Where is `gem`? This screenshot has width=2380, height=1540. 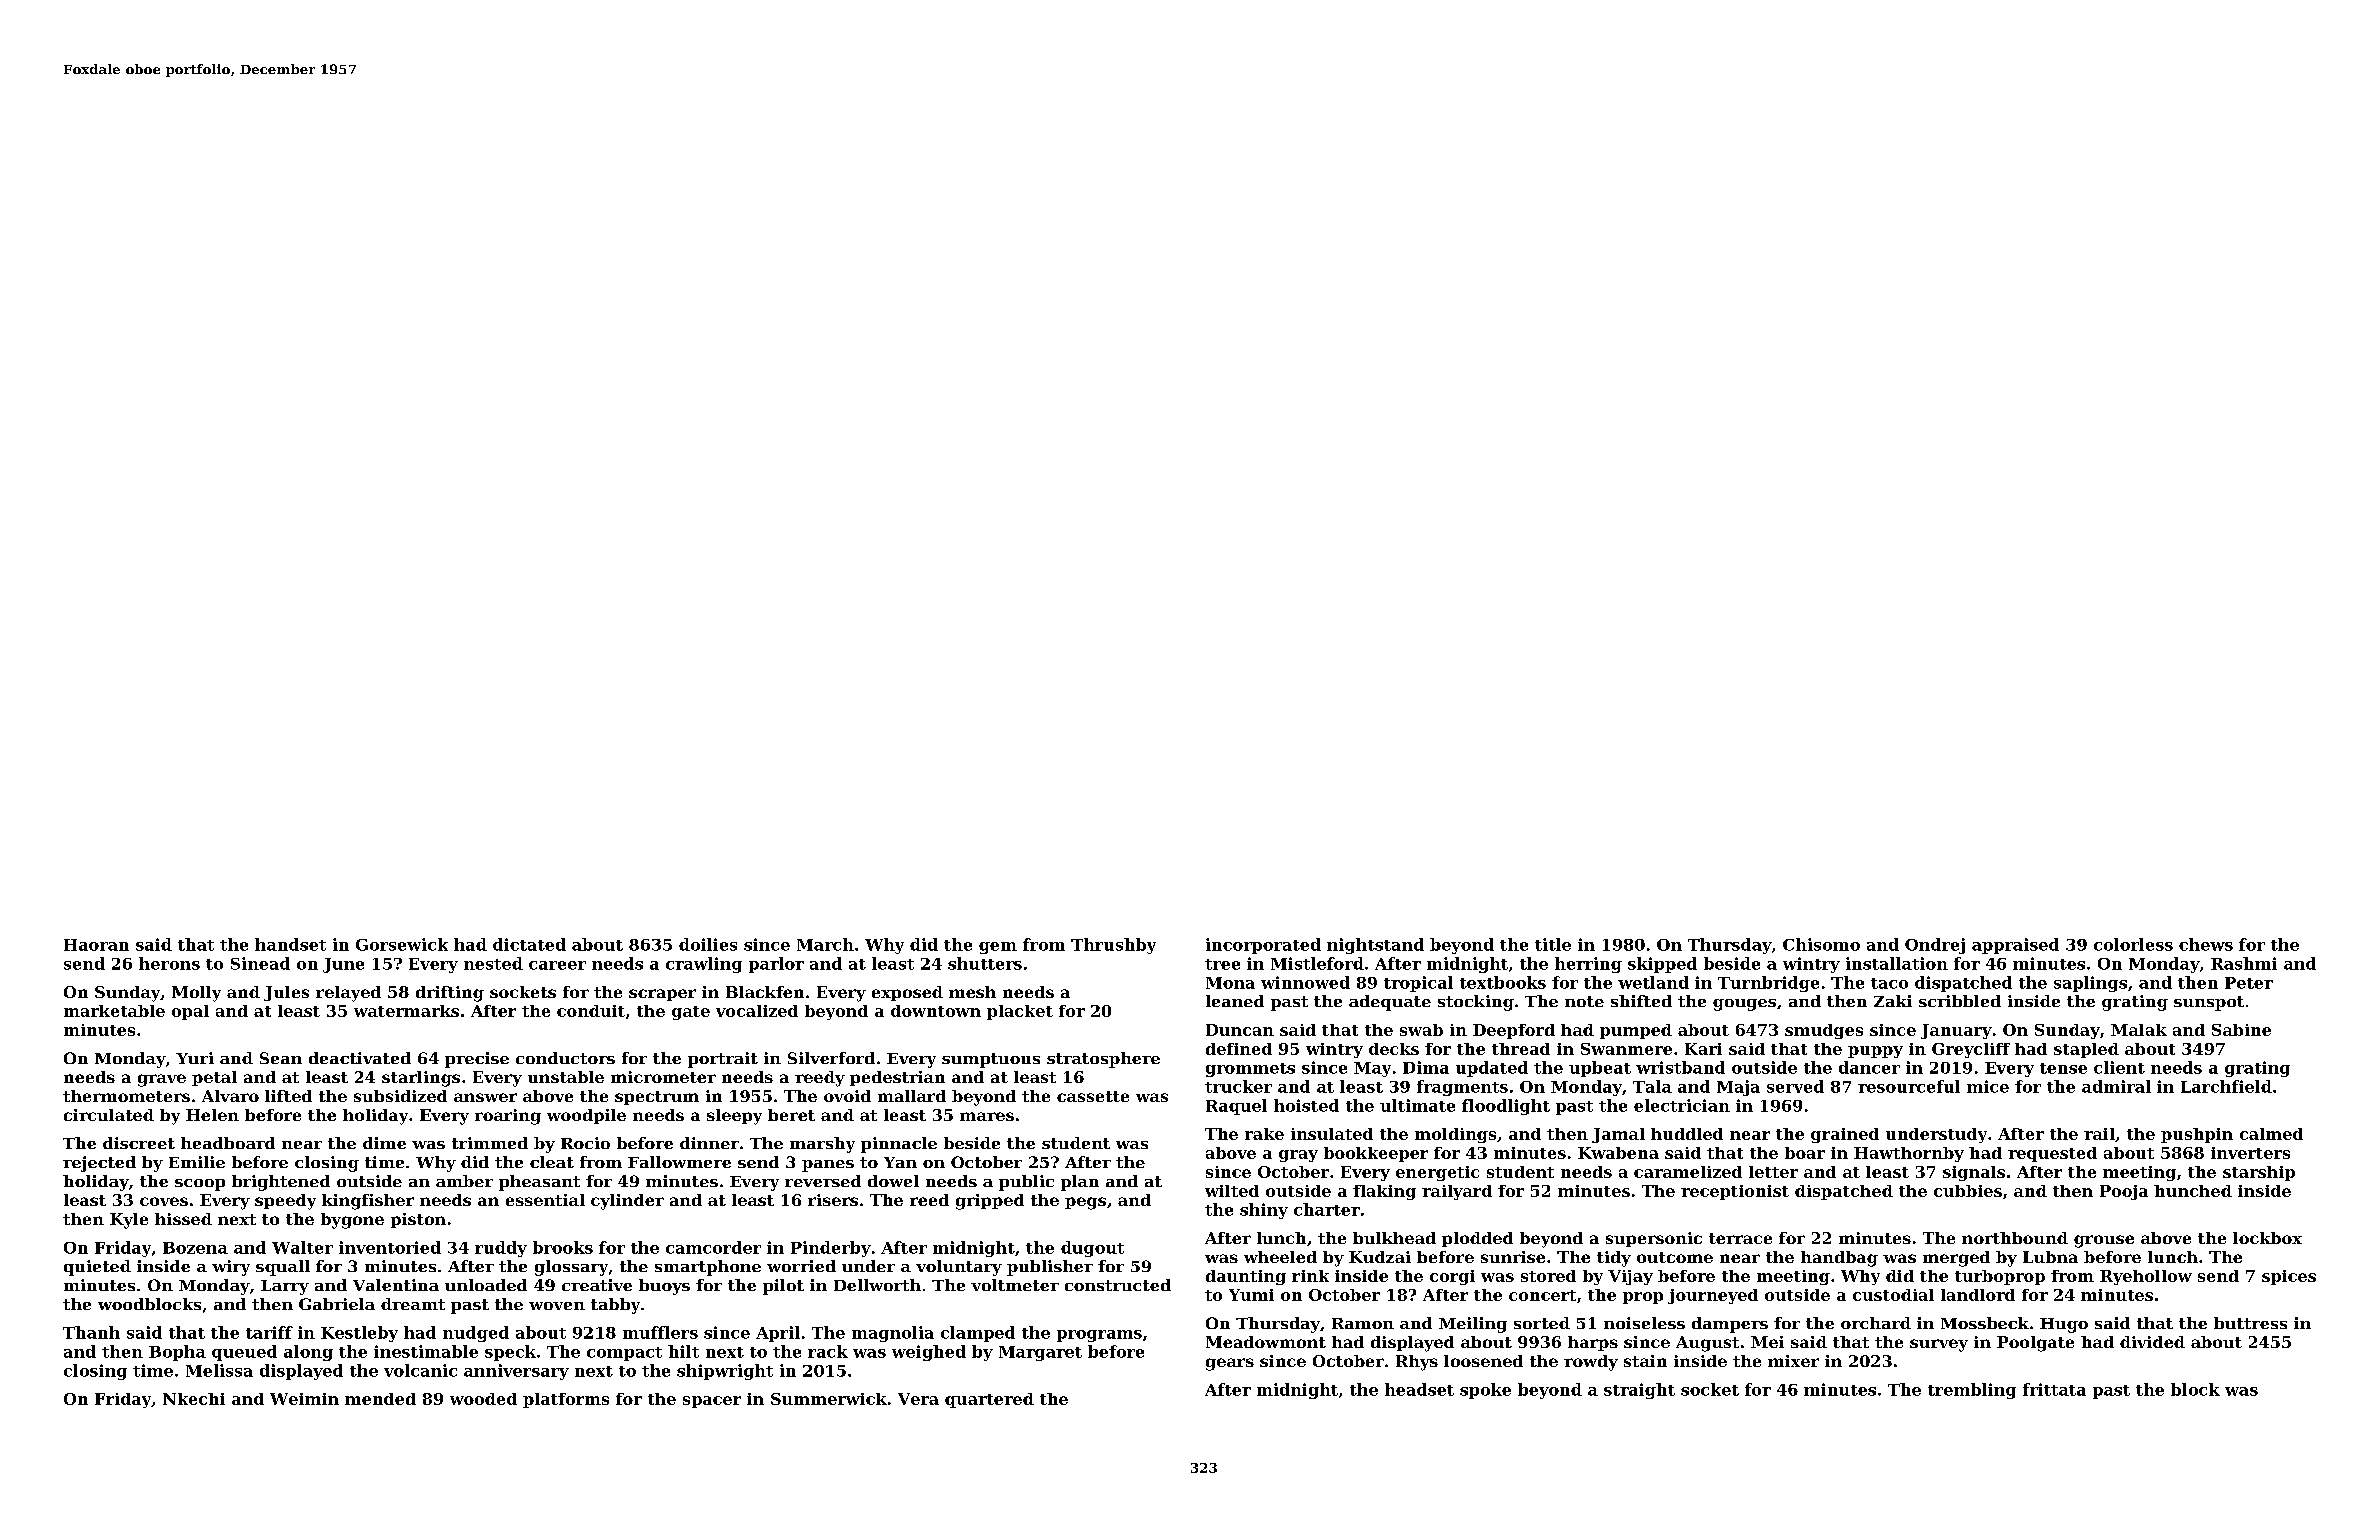 gem is located at coordinates (998, 948).
